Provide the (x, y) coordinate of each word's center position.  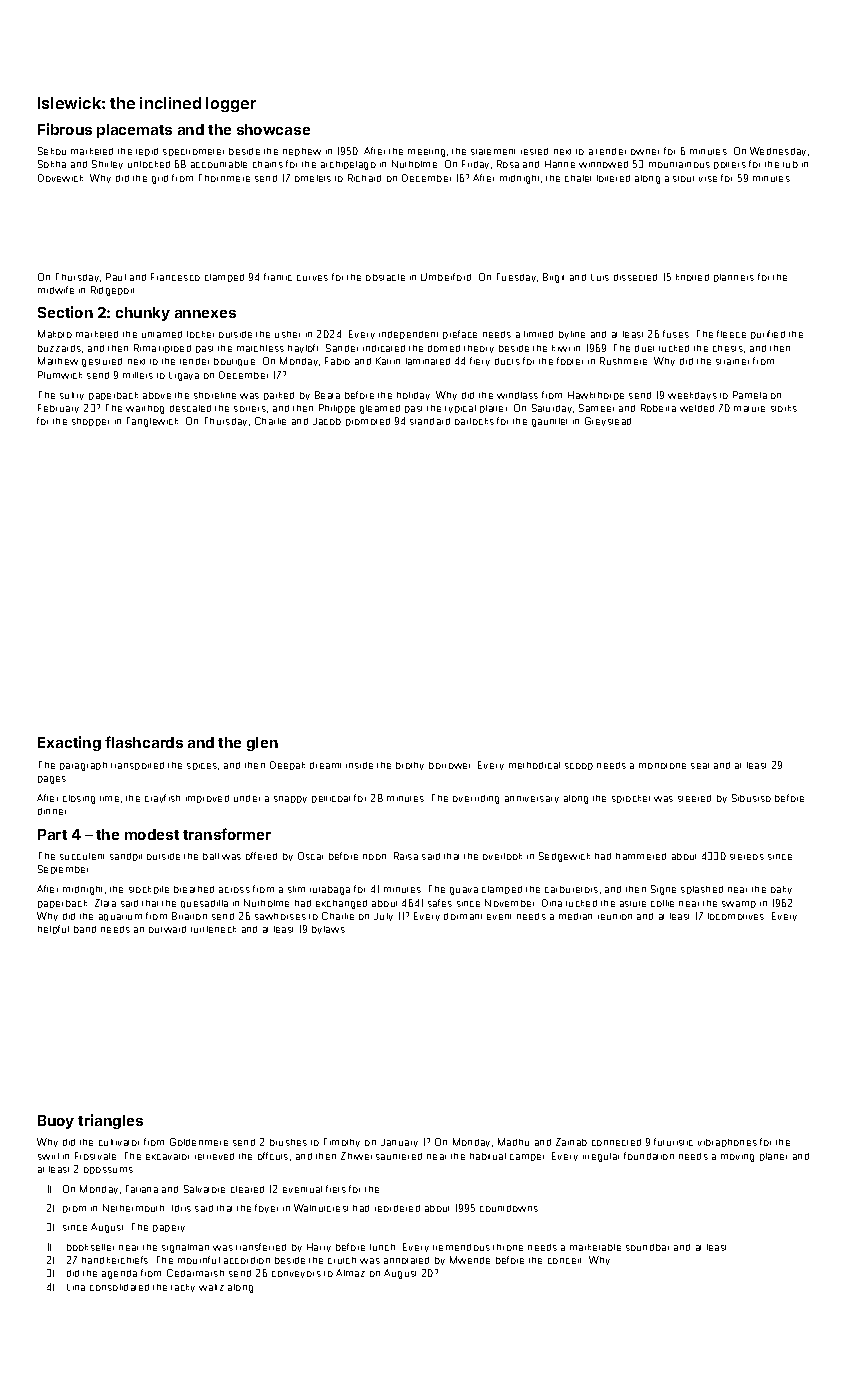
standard (430, 421)
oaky (781, 890)
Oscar (310, 856)
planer (773, 1157)
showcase (273, 129)
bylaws (328, 930)
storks (784, 408)
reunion (615, 917)
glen (262, 744)
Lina (76, 1287)
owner (645, 152)
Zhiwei (356, 1156)
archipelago (348, 165)
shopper (90, 422)
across (234, 890)
